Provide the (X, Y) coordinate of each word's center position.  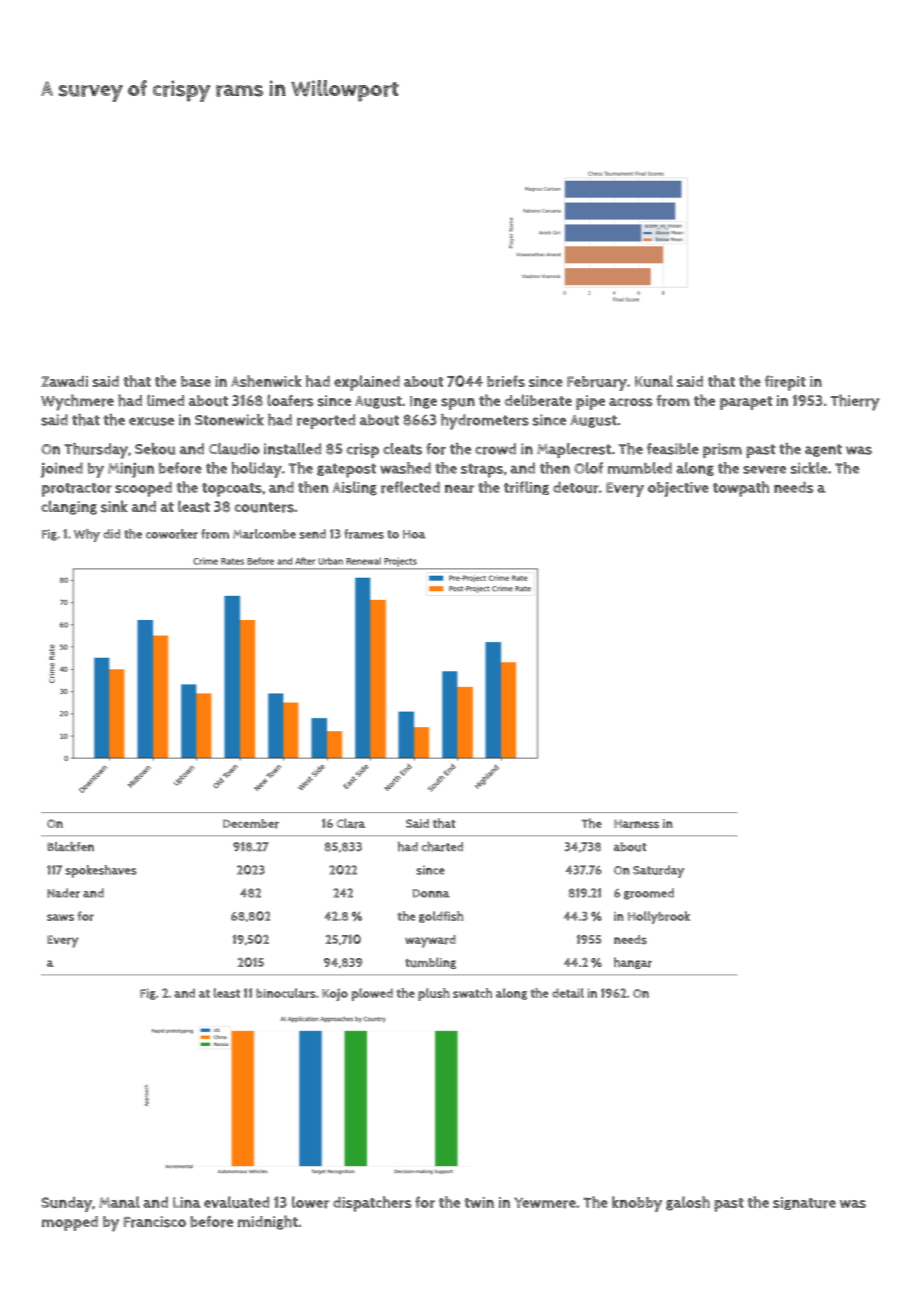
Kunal (654, 381)
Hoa (414, 534)
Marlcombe (264, 534)
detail (568, 993)
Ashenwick (266, 381)
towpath (741, 489)
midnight (268, 1222)
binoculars (286, 993)
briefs (506, 381)
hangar (633, 963)
